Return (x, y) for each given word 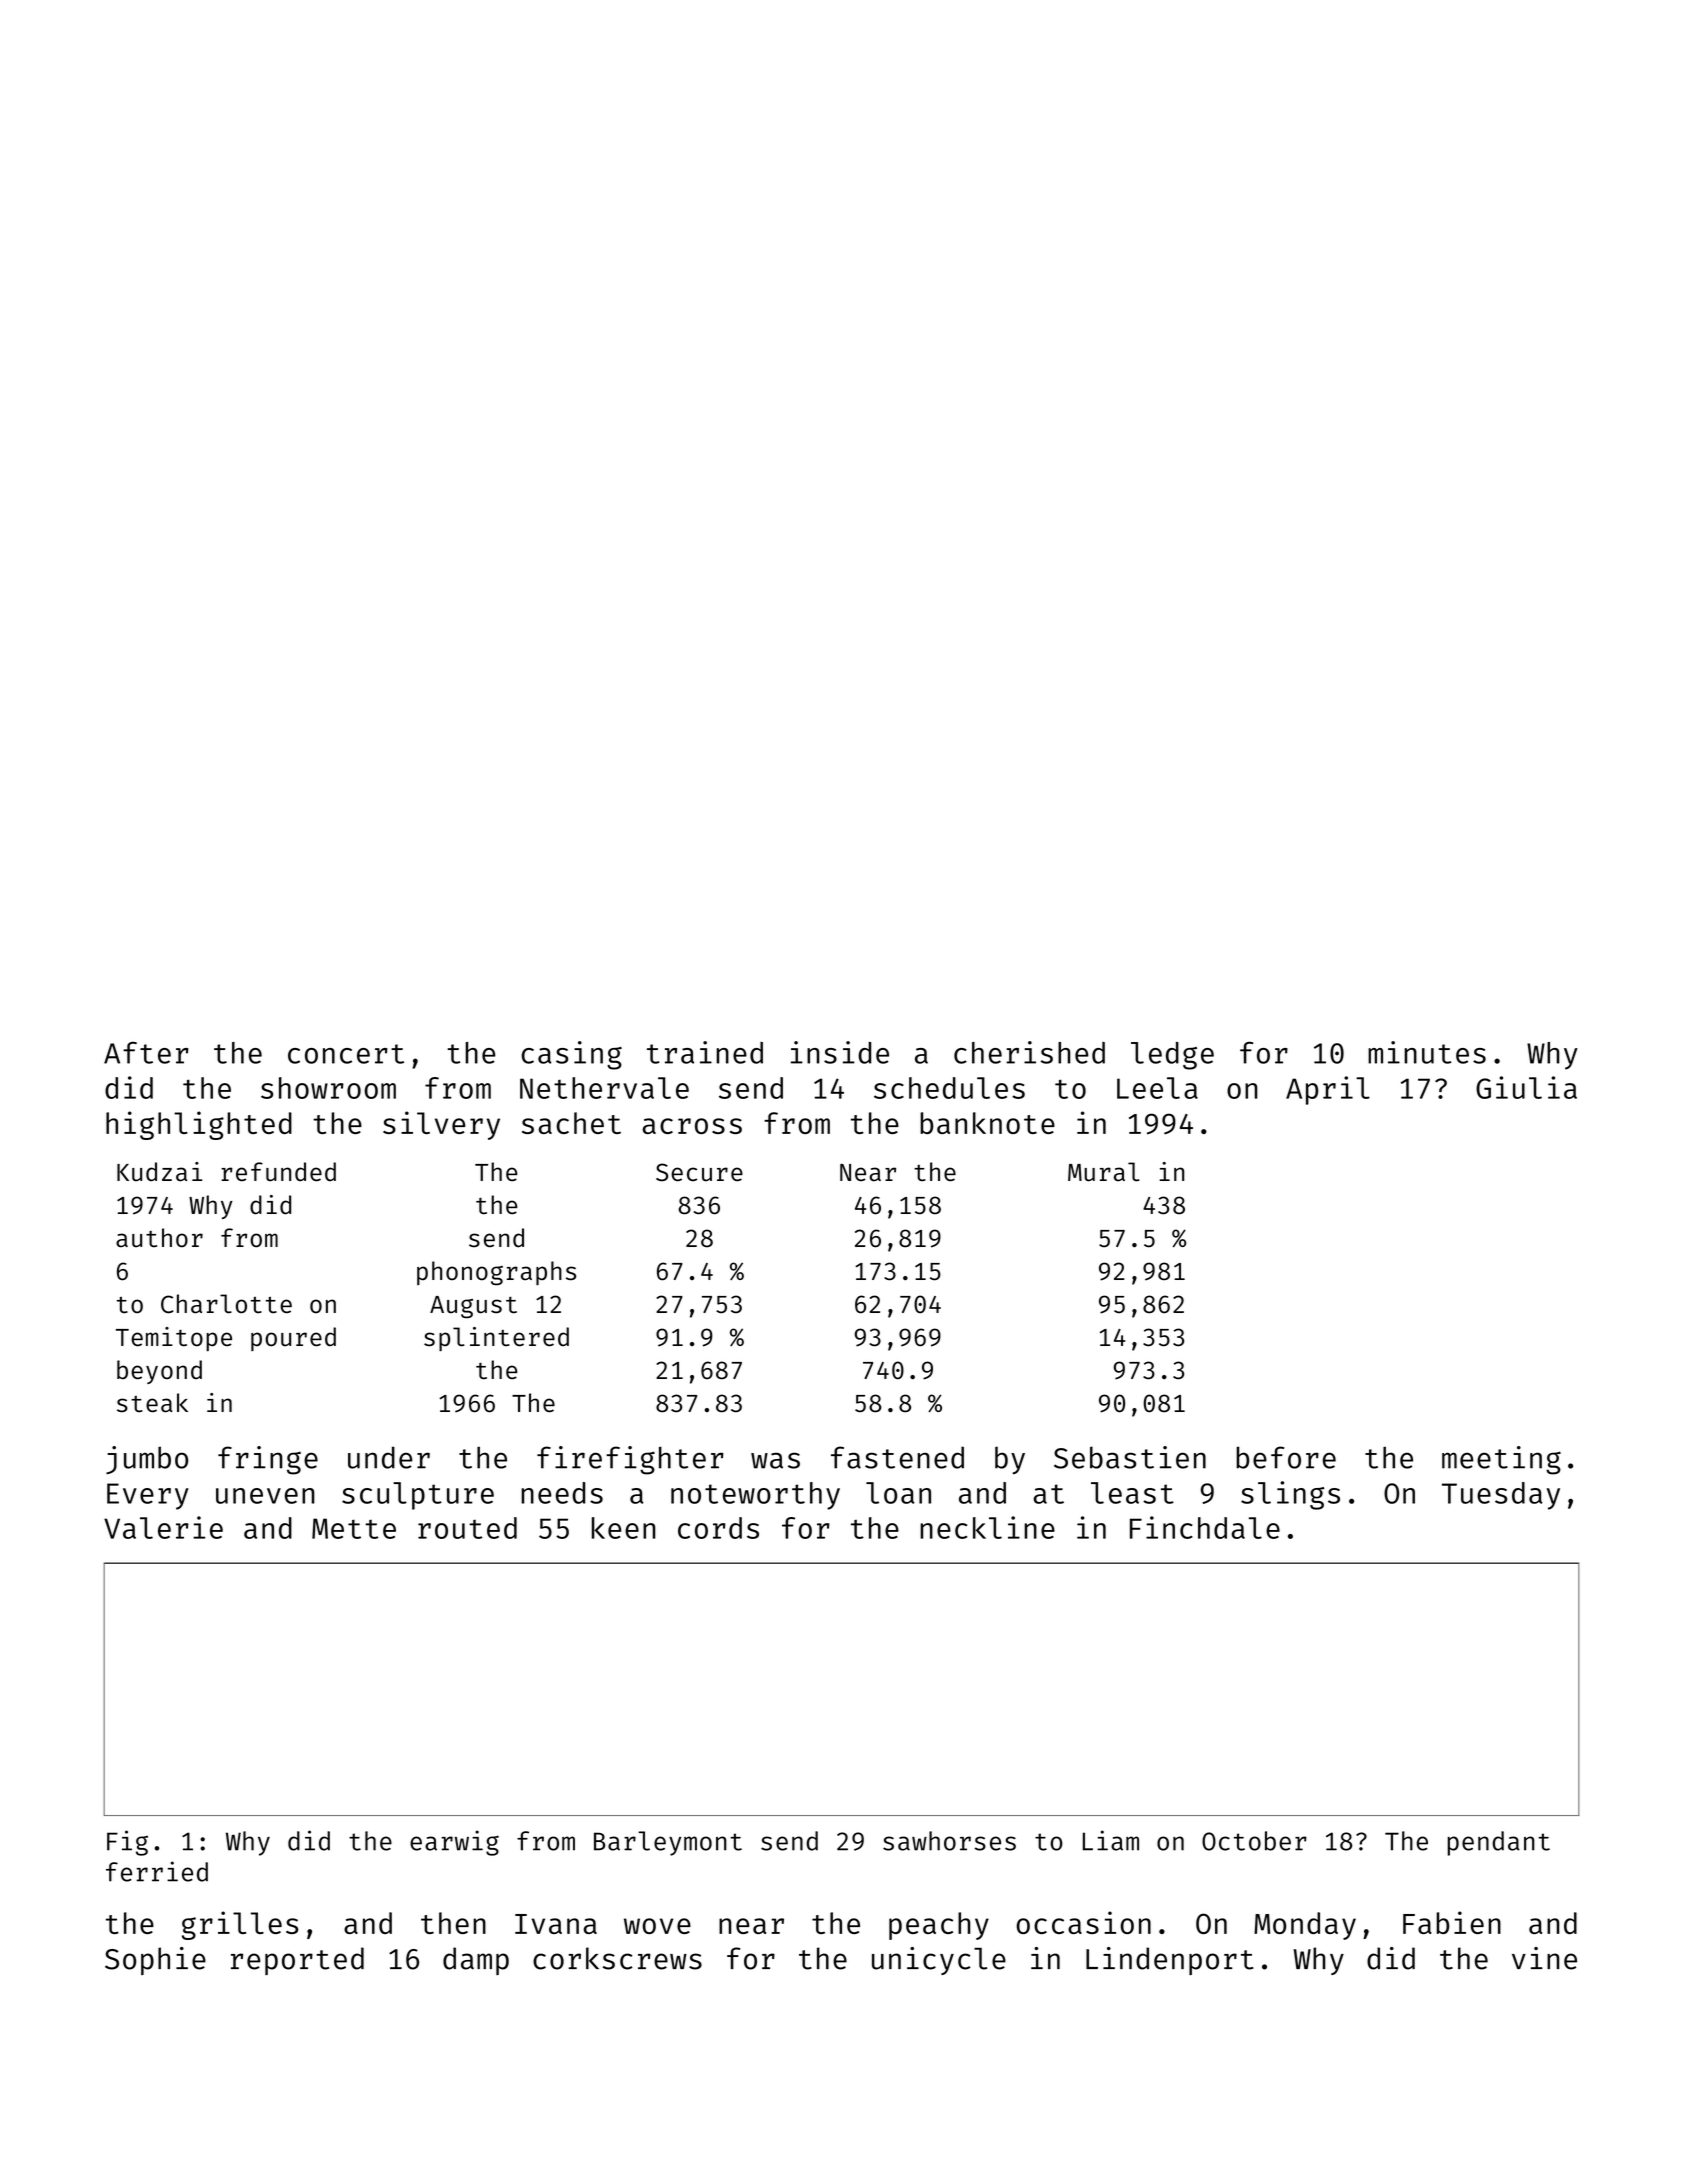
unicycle (939, 1961)
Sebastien (1130, 1457)
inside (840, 1052)
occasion (1083, 1922)
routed (467, 1528)
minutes (1427, 1052)
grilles (240, 1925)
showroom (328, 1088)
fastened (897, 1457)
